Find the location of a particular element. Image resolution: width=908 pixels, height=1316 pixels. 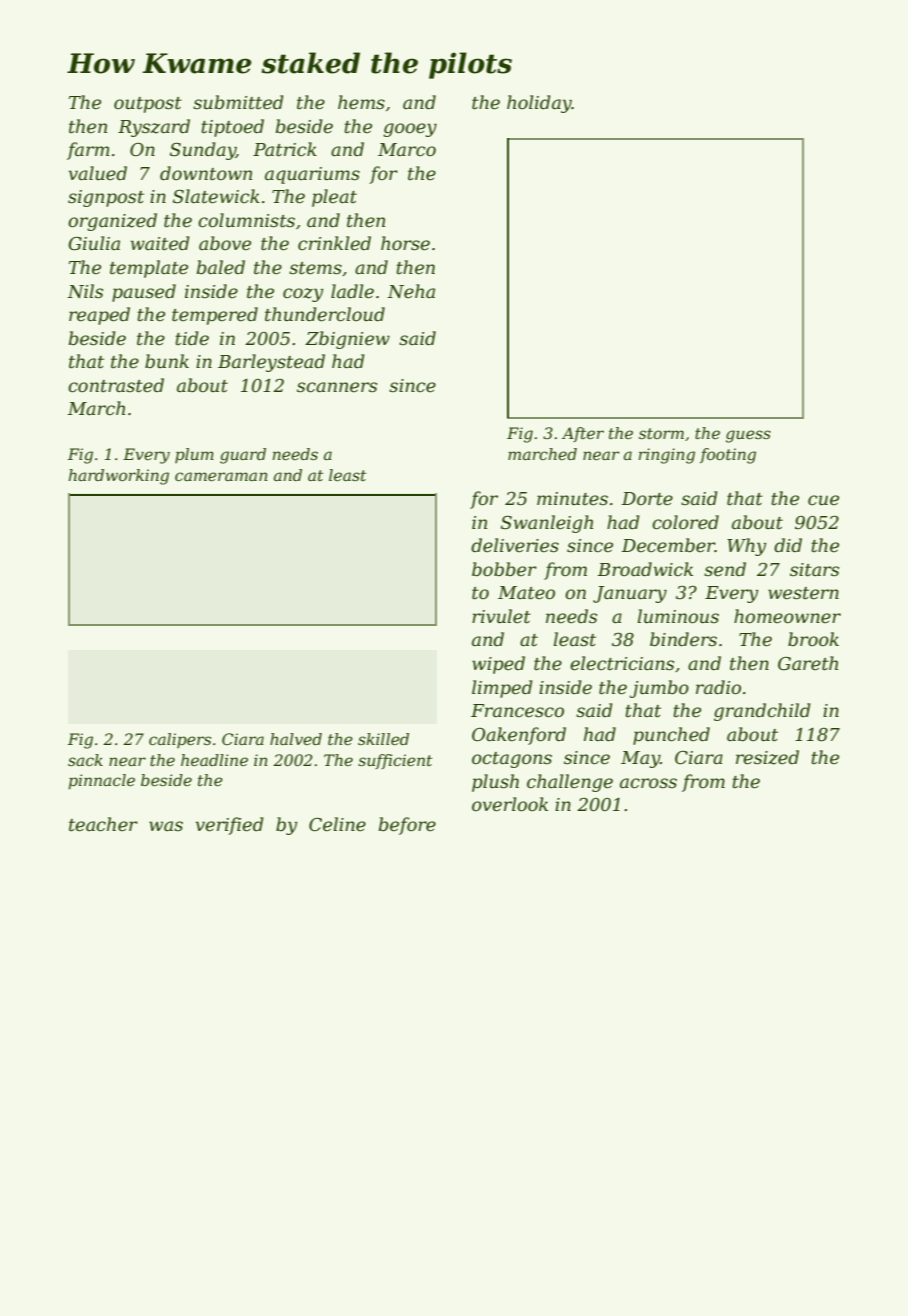

After is located at coordinates (583, 434).
